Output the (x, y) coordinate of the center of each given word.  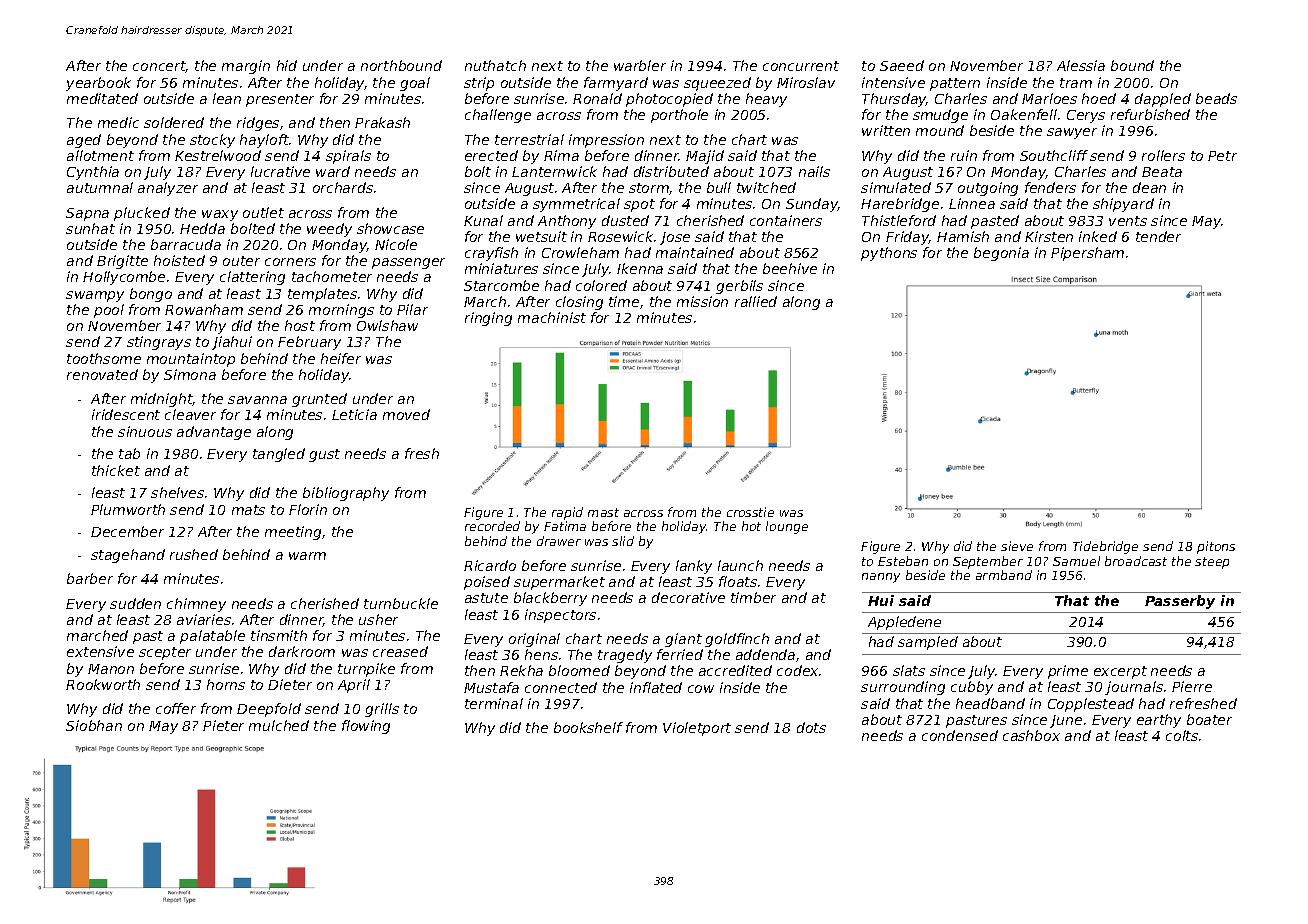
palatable (212, 637)
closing (579, 303)
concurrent (801, 66)
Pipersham (1087, 254)
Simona (190, 374)
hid (287, 65)
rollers (1163, 155)
